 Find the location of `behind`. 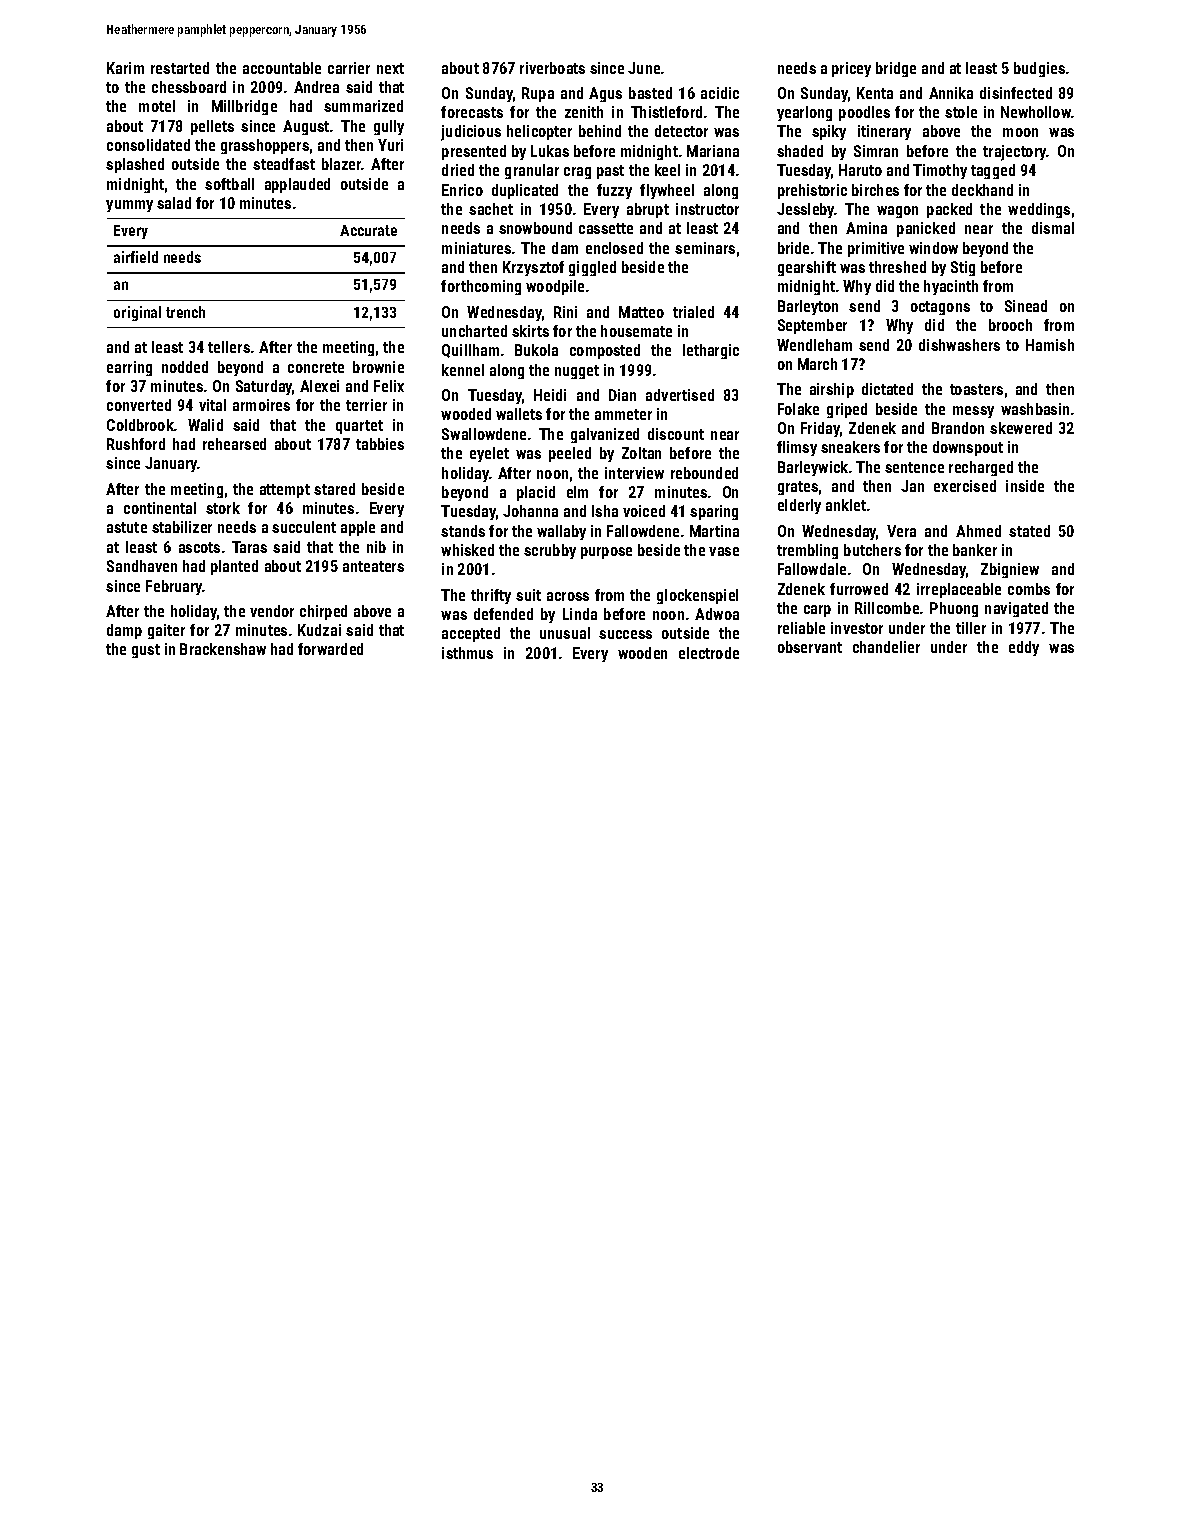

behind is located at coordinates (600, 131).
